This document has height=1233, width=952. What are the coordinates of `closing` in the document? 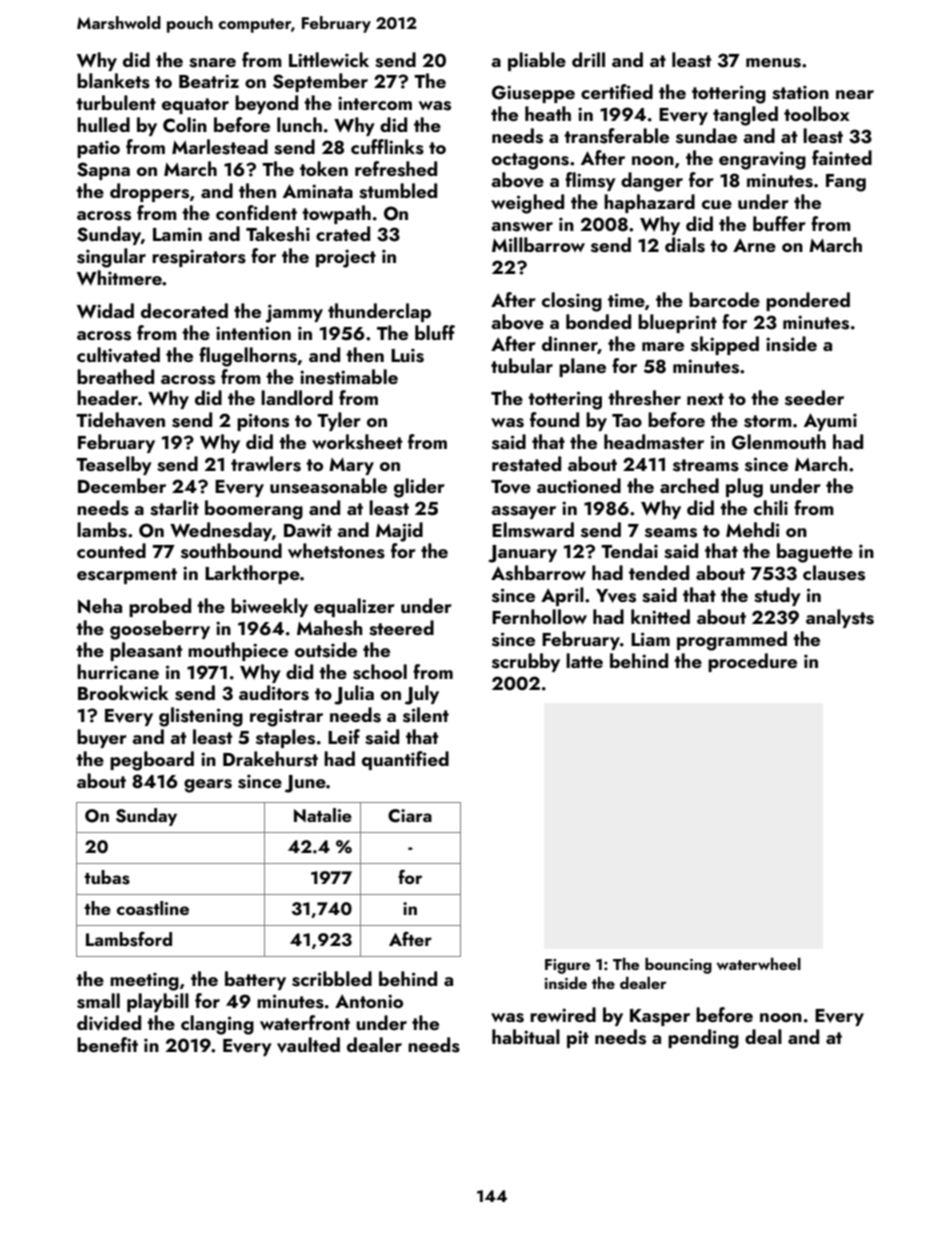 It's located at (572, 302).
